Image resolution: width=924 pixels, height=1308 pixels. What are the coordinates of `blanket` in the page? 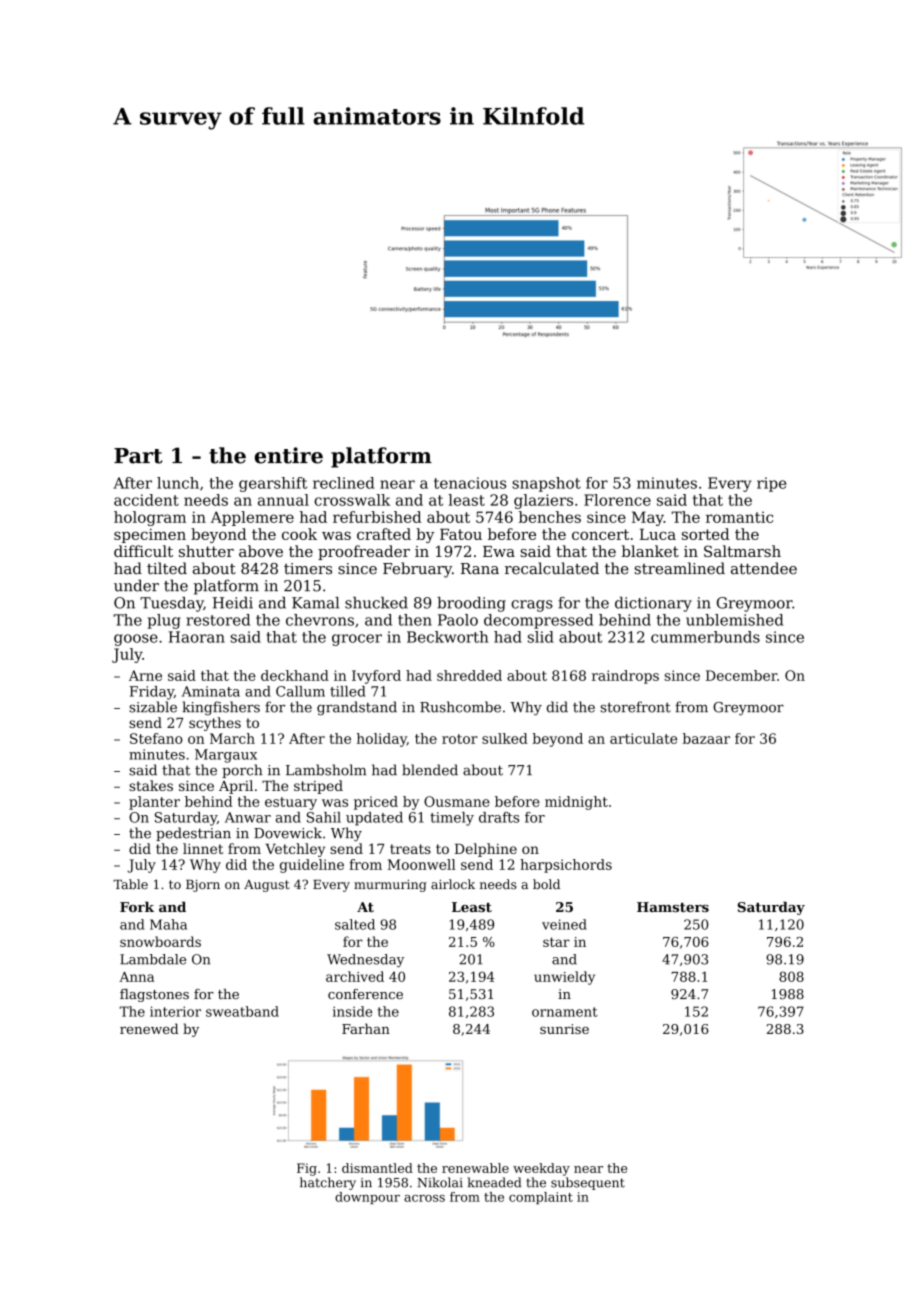 It's located at (650, 551).
